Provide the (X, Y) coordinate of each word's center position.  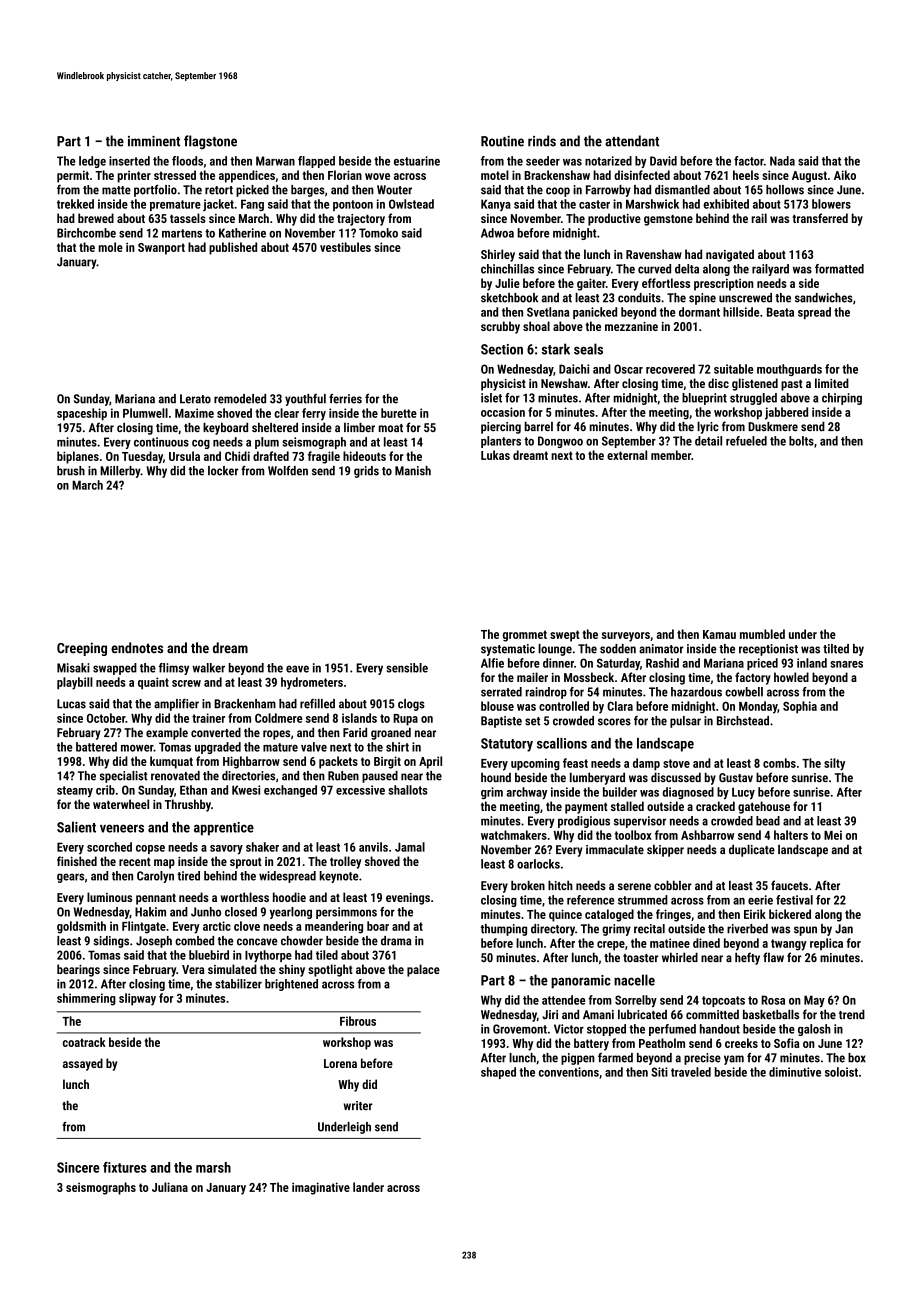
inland (812, 663)
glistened (755, 384)
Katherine (242, 233)
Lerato (195, 399)
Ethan (193, 790)
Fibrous (358, 1021)
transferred (820, 218)
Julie (507, 283)
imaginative (321, 1188)
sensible (407, 668)
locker (223, 471)
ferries (345, 399)
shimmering (86, 999)
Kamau (719, 634)
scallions (562, 743)
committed (712, 1014)
